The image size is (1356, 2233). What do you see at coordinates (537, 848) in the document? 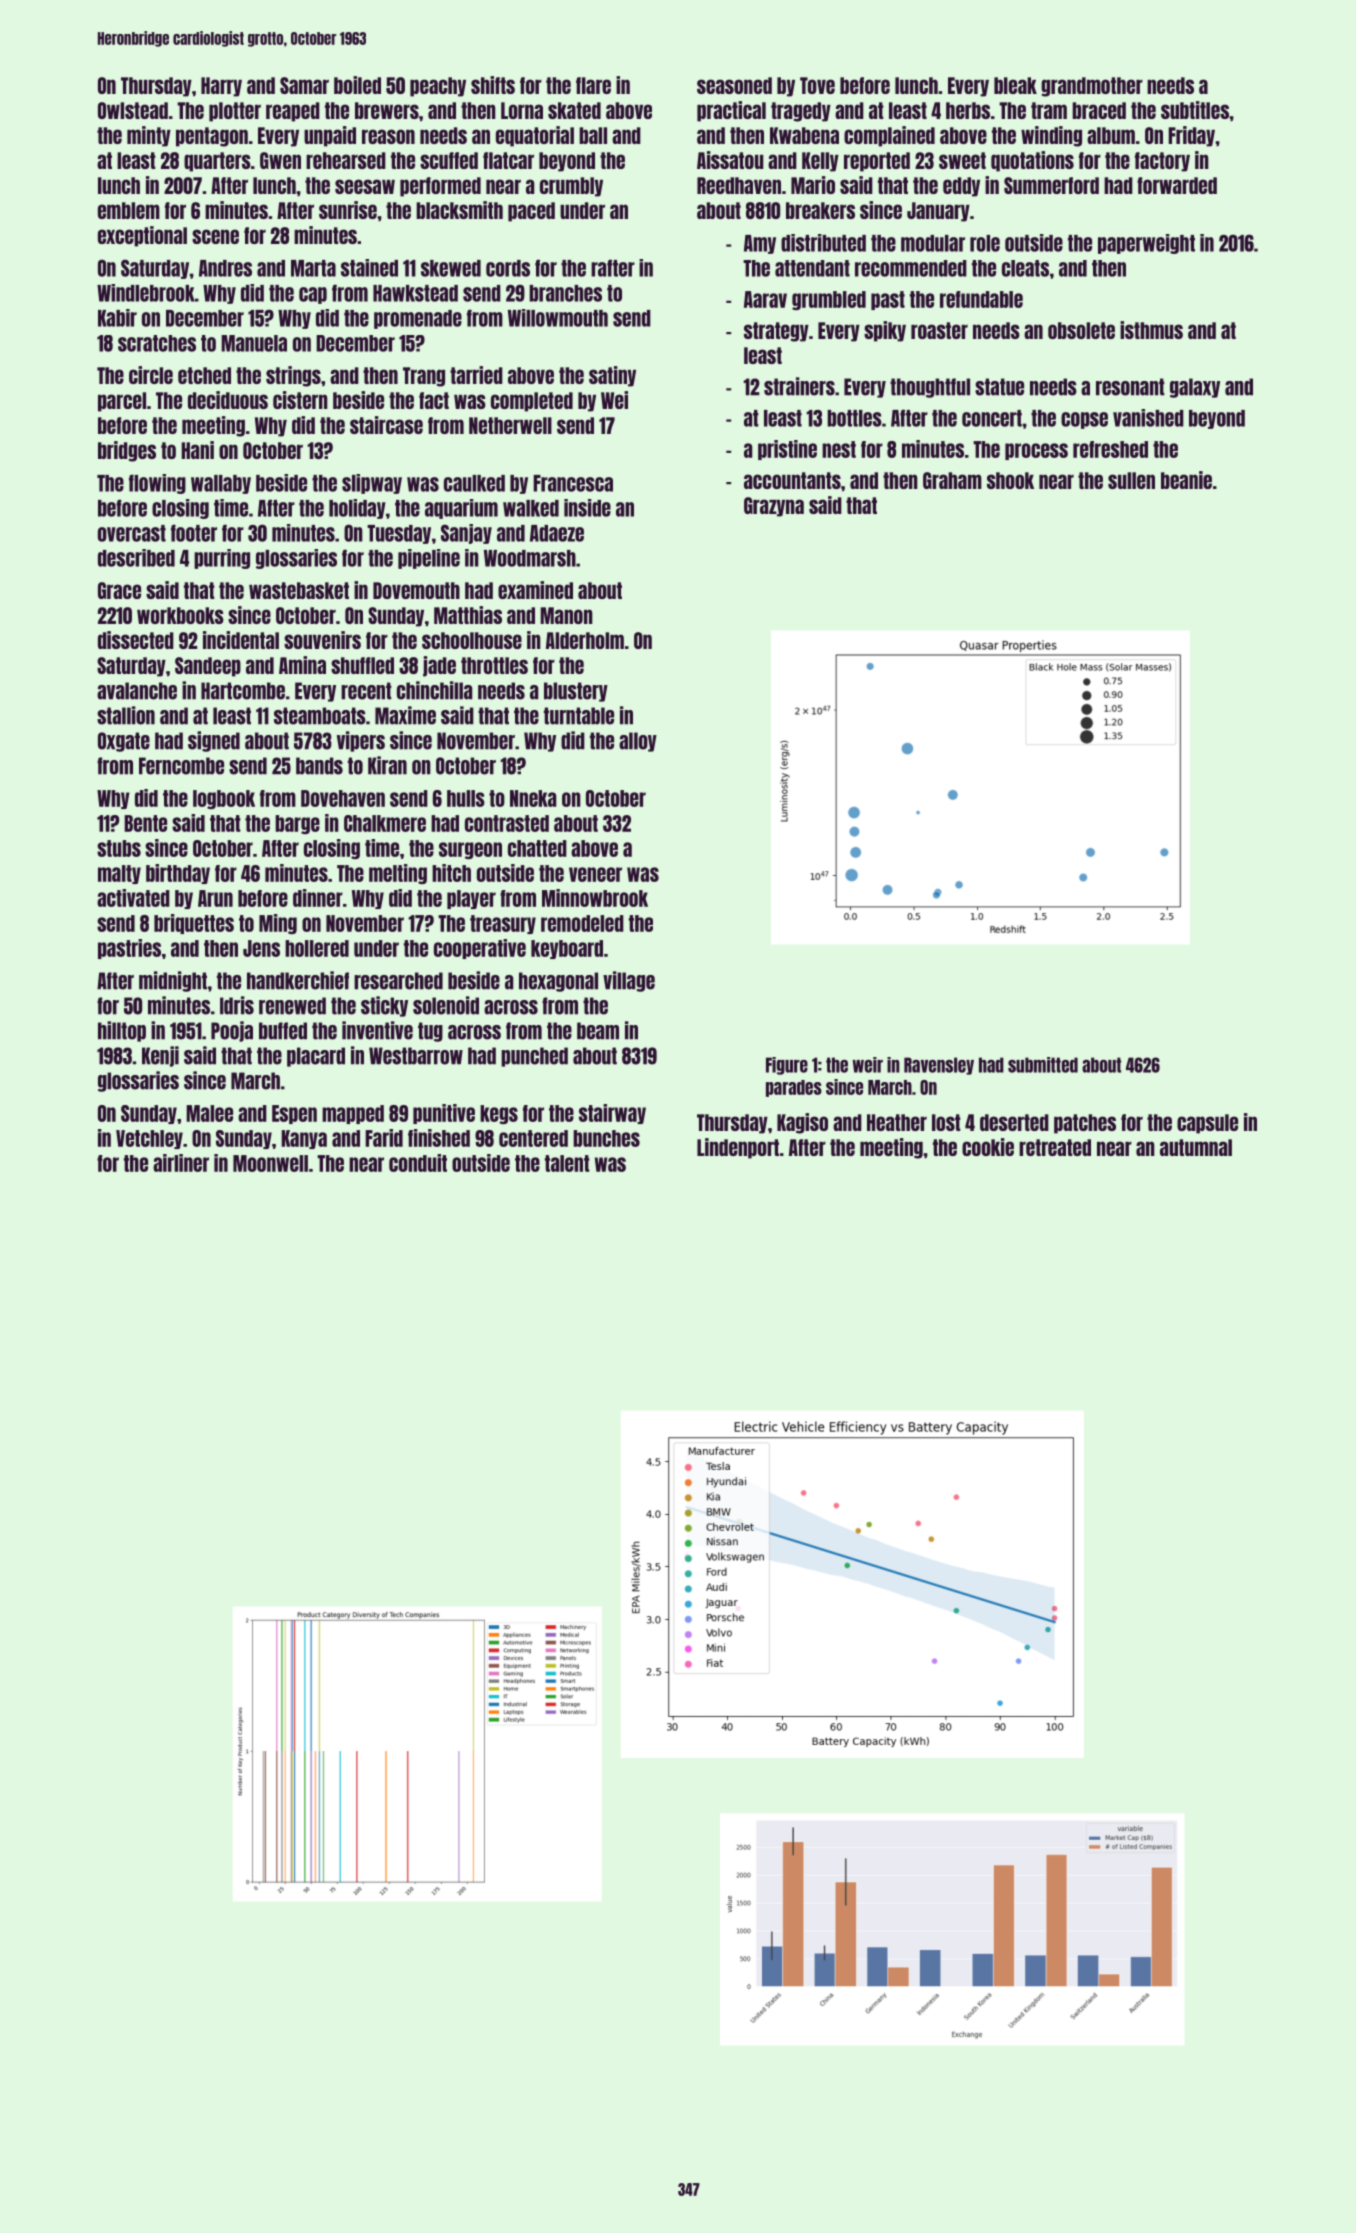
I see `chatted` at bounding box center [537, 848].
